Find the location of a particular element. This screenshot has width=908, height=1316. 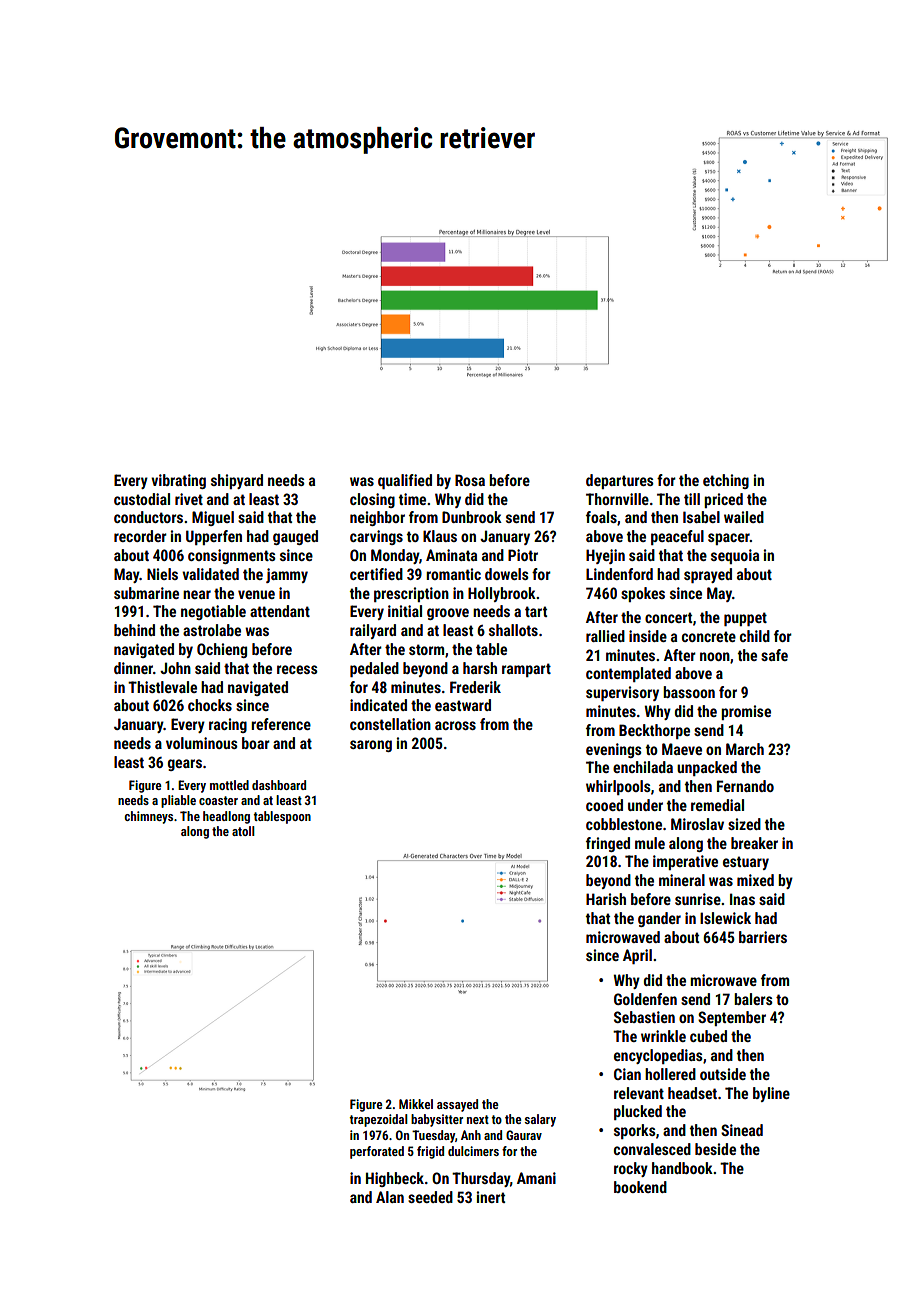

chimneys is located at coordinates (148, 817).
